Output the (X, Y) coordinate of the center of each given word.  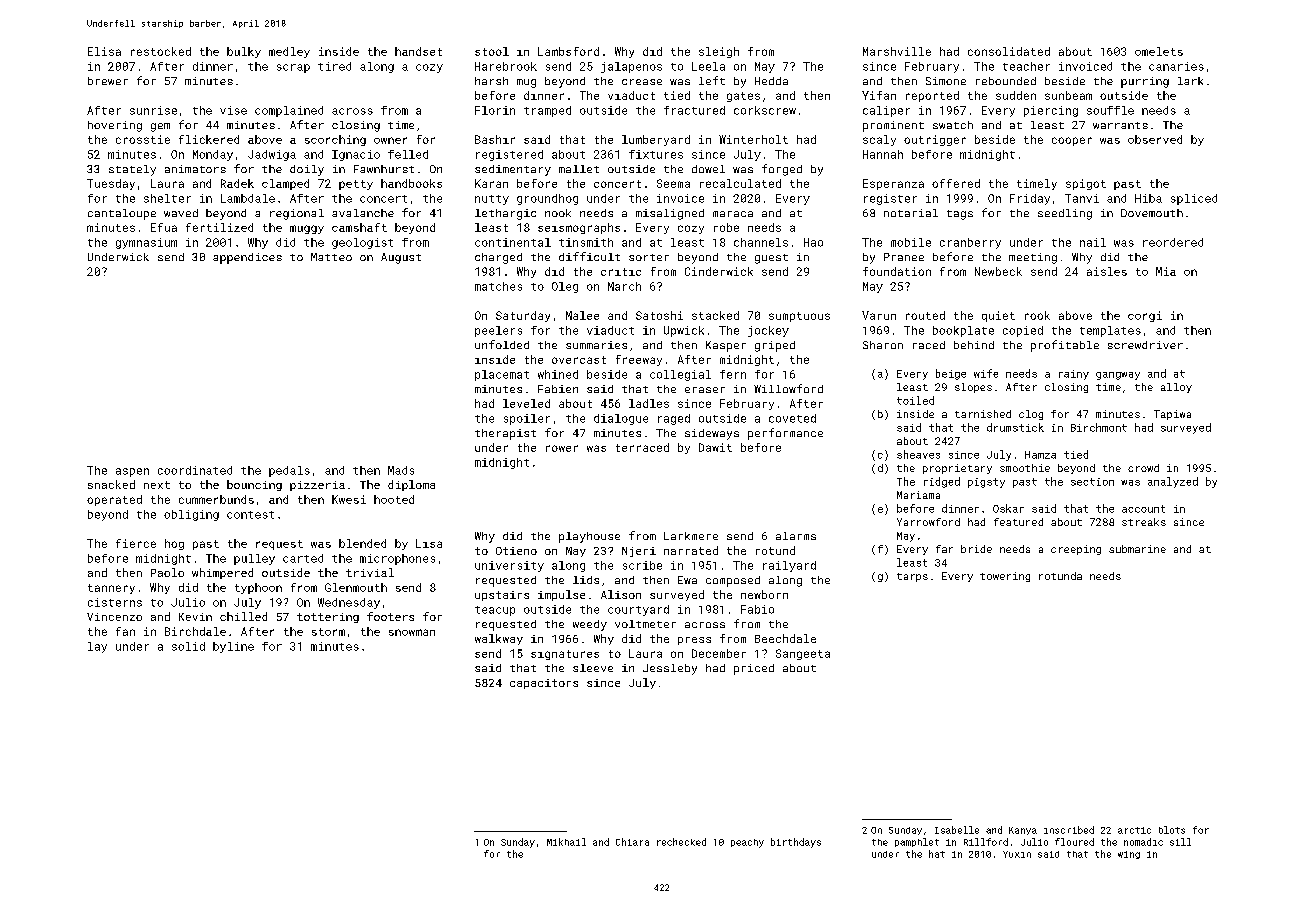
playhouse (589, 537)
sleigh (719, 52)
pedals (289, 471)
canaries (1176, 66)
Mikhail (566, 842)
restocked (161, 51)
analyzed (1173, 482)
